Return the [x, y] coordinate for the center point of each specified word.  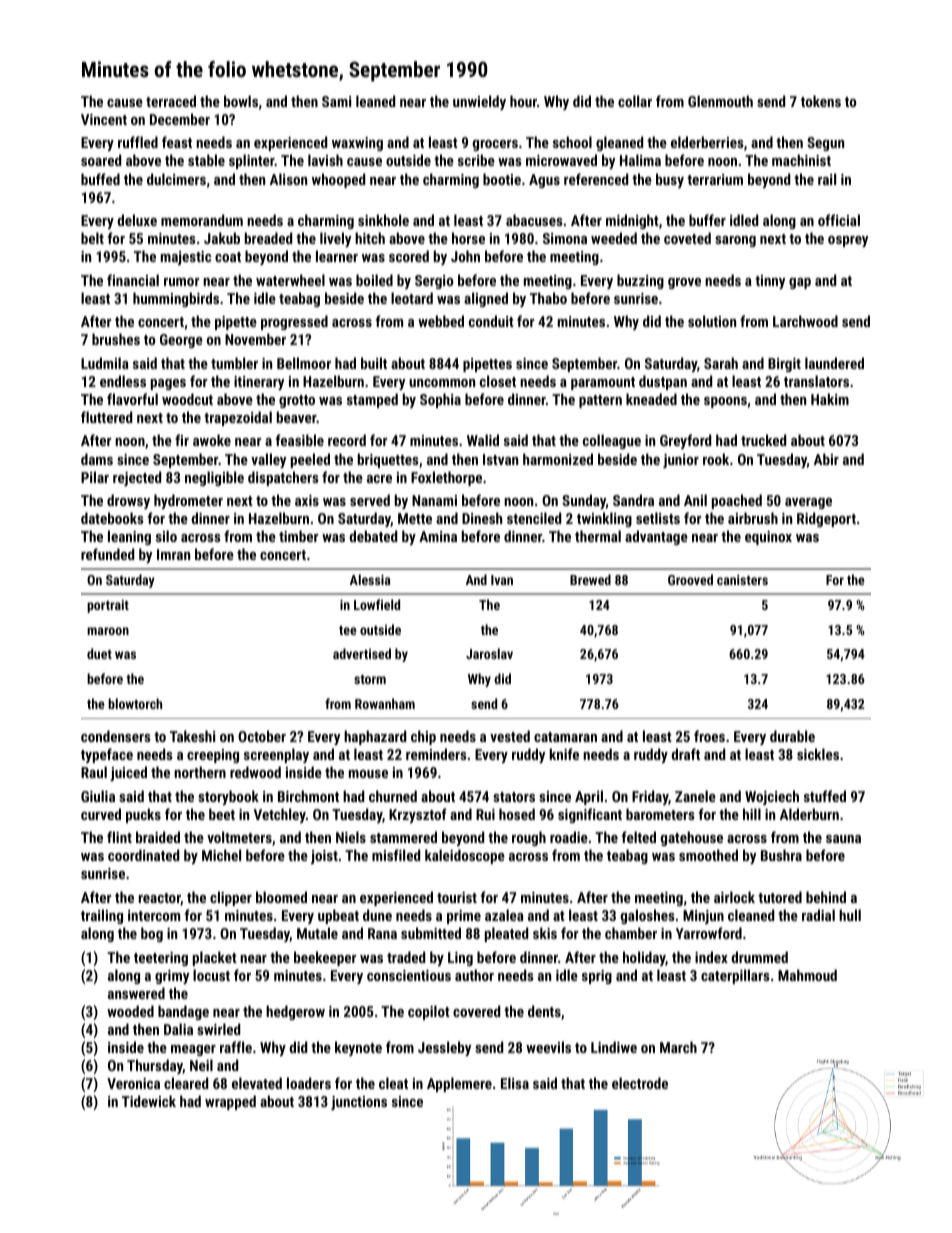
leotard [412, 298]
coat [228, 257]
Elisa [515, 1083]
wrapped [230, 1102]
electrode [640, 1083]
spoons [725, 402]
